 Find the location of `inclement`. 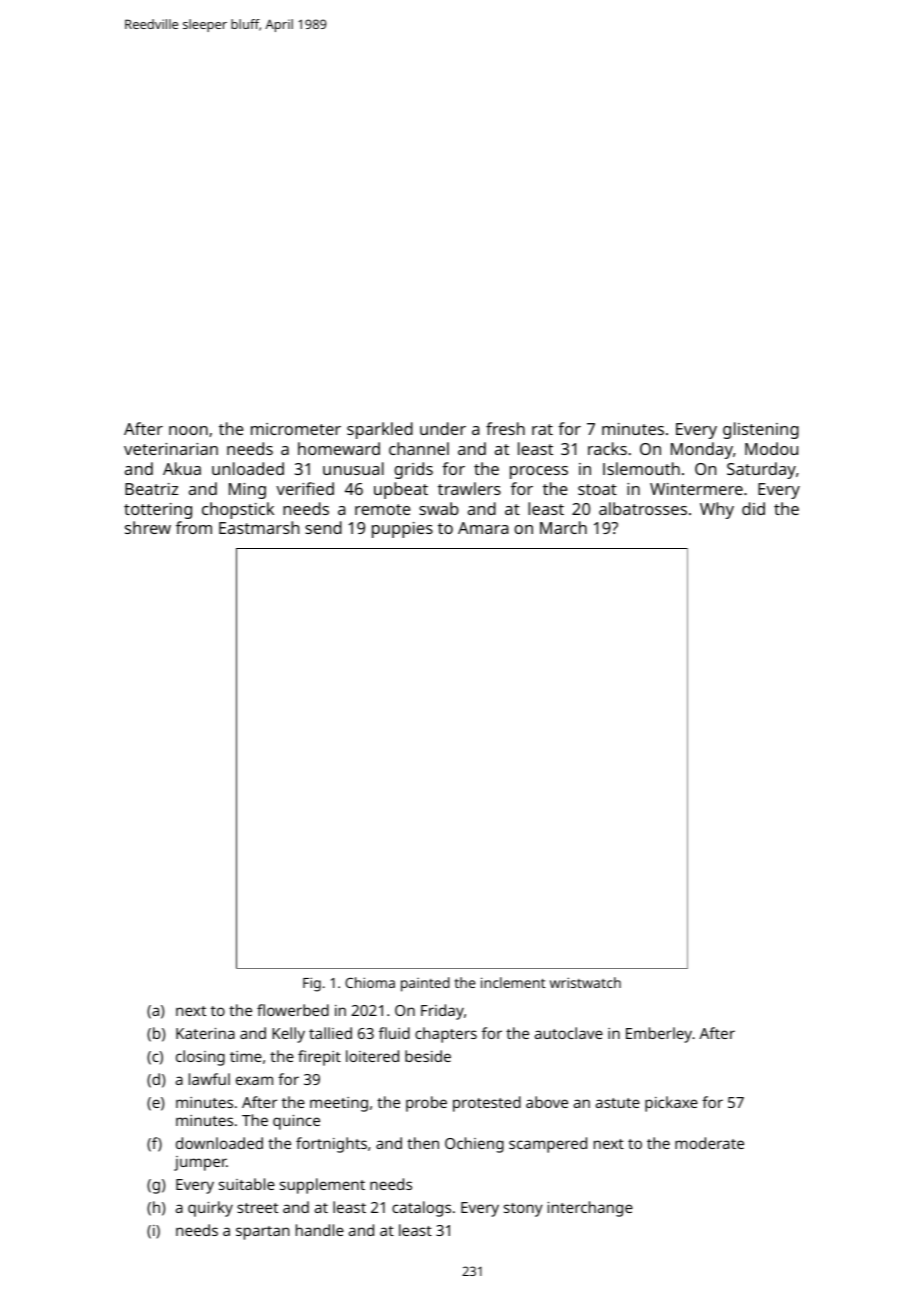

inclement is located at coordinates (513, 982).
